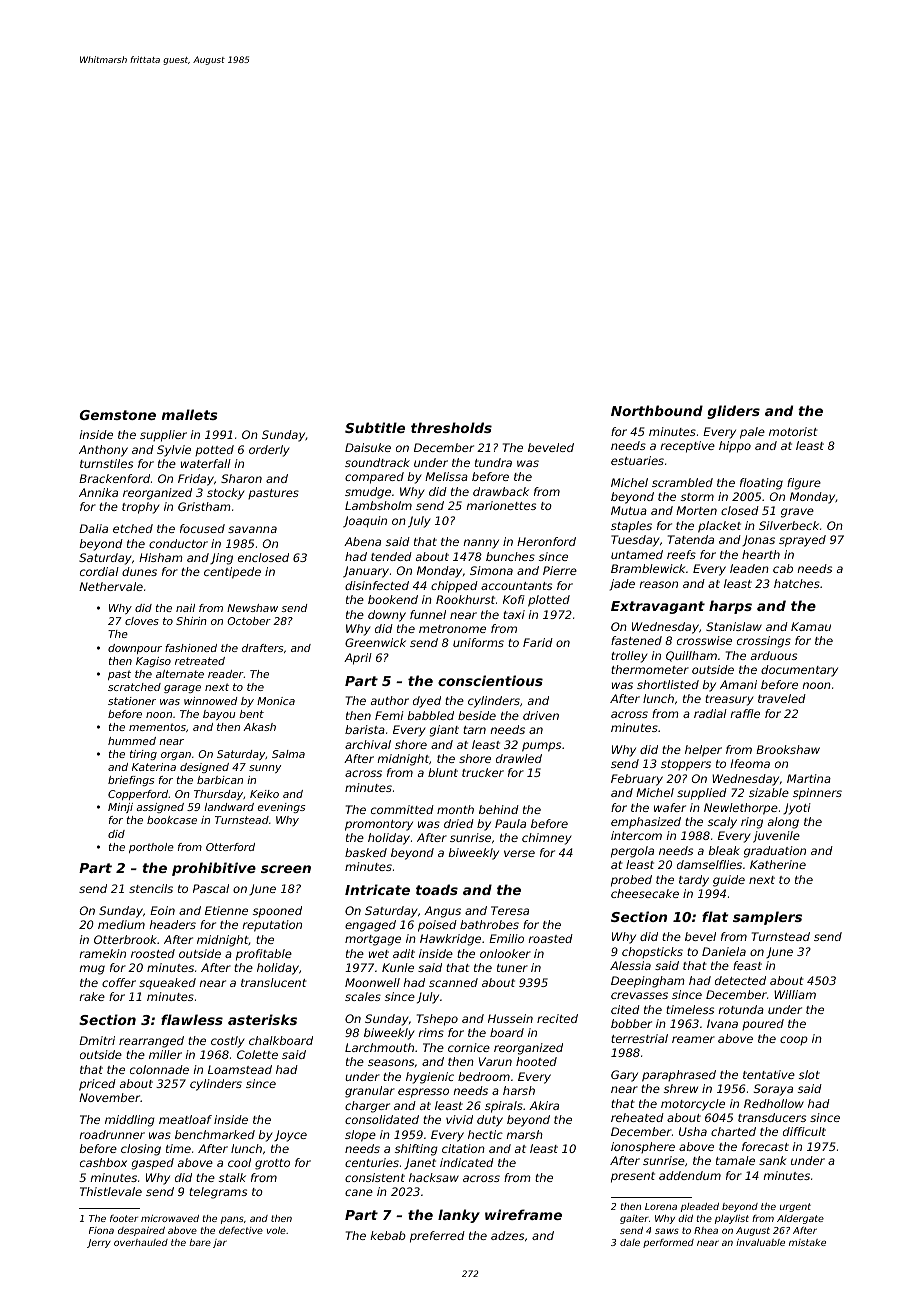  What do you see at coordinates (519, 853) in the page?
I see `verse` at bounding box center [519, 853].
